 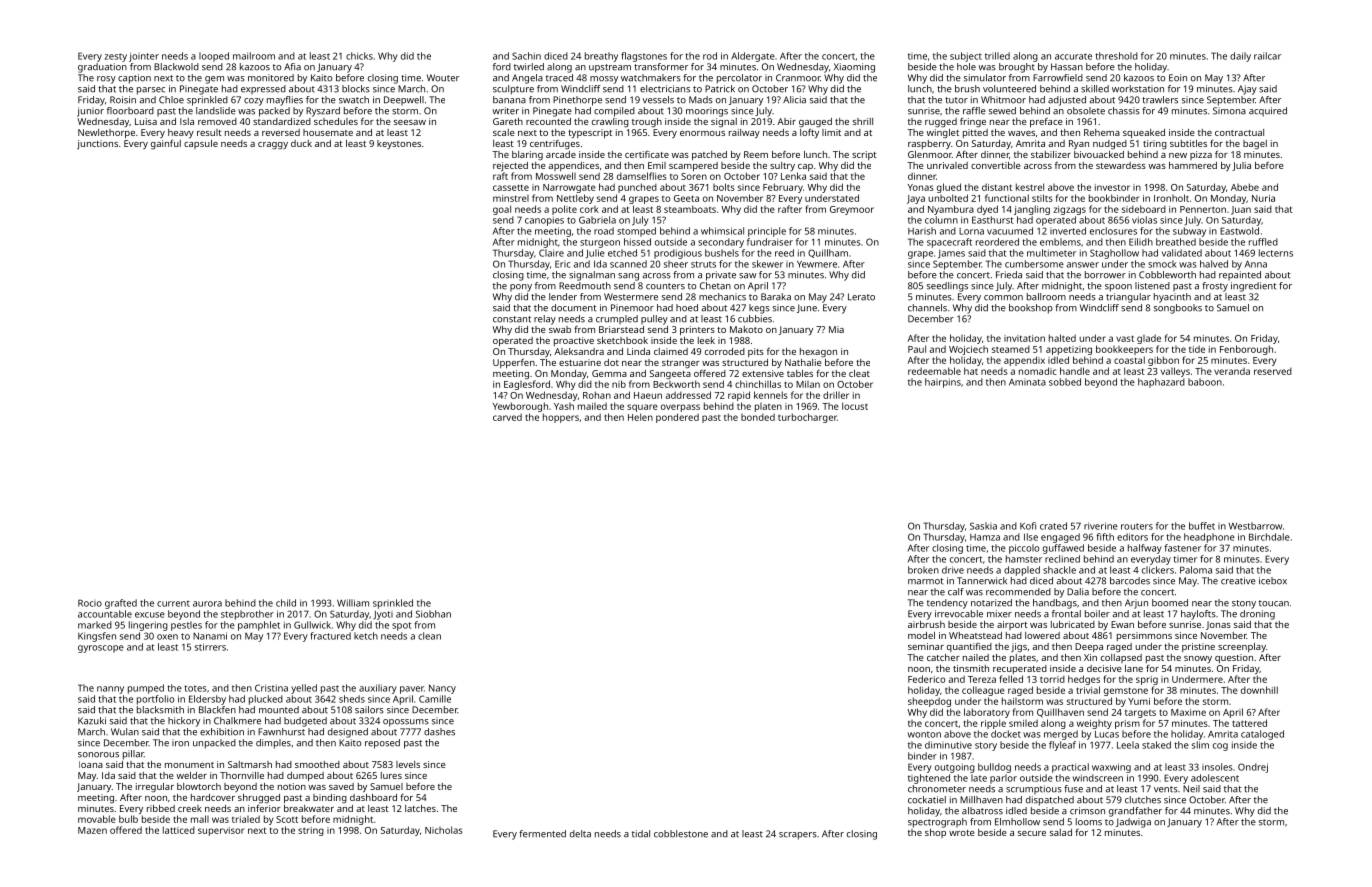 What do you see at coordinates (759, 309) in the screenshot?
I see `kegs` at bounding box center [759, 309].
